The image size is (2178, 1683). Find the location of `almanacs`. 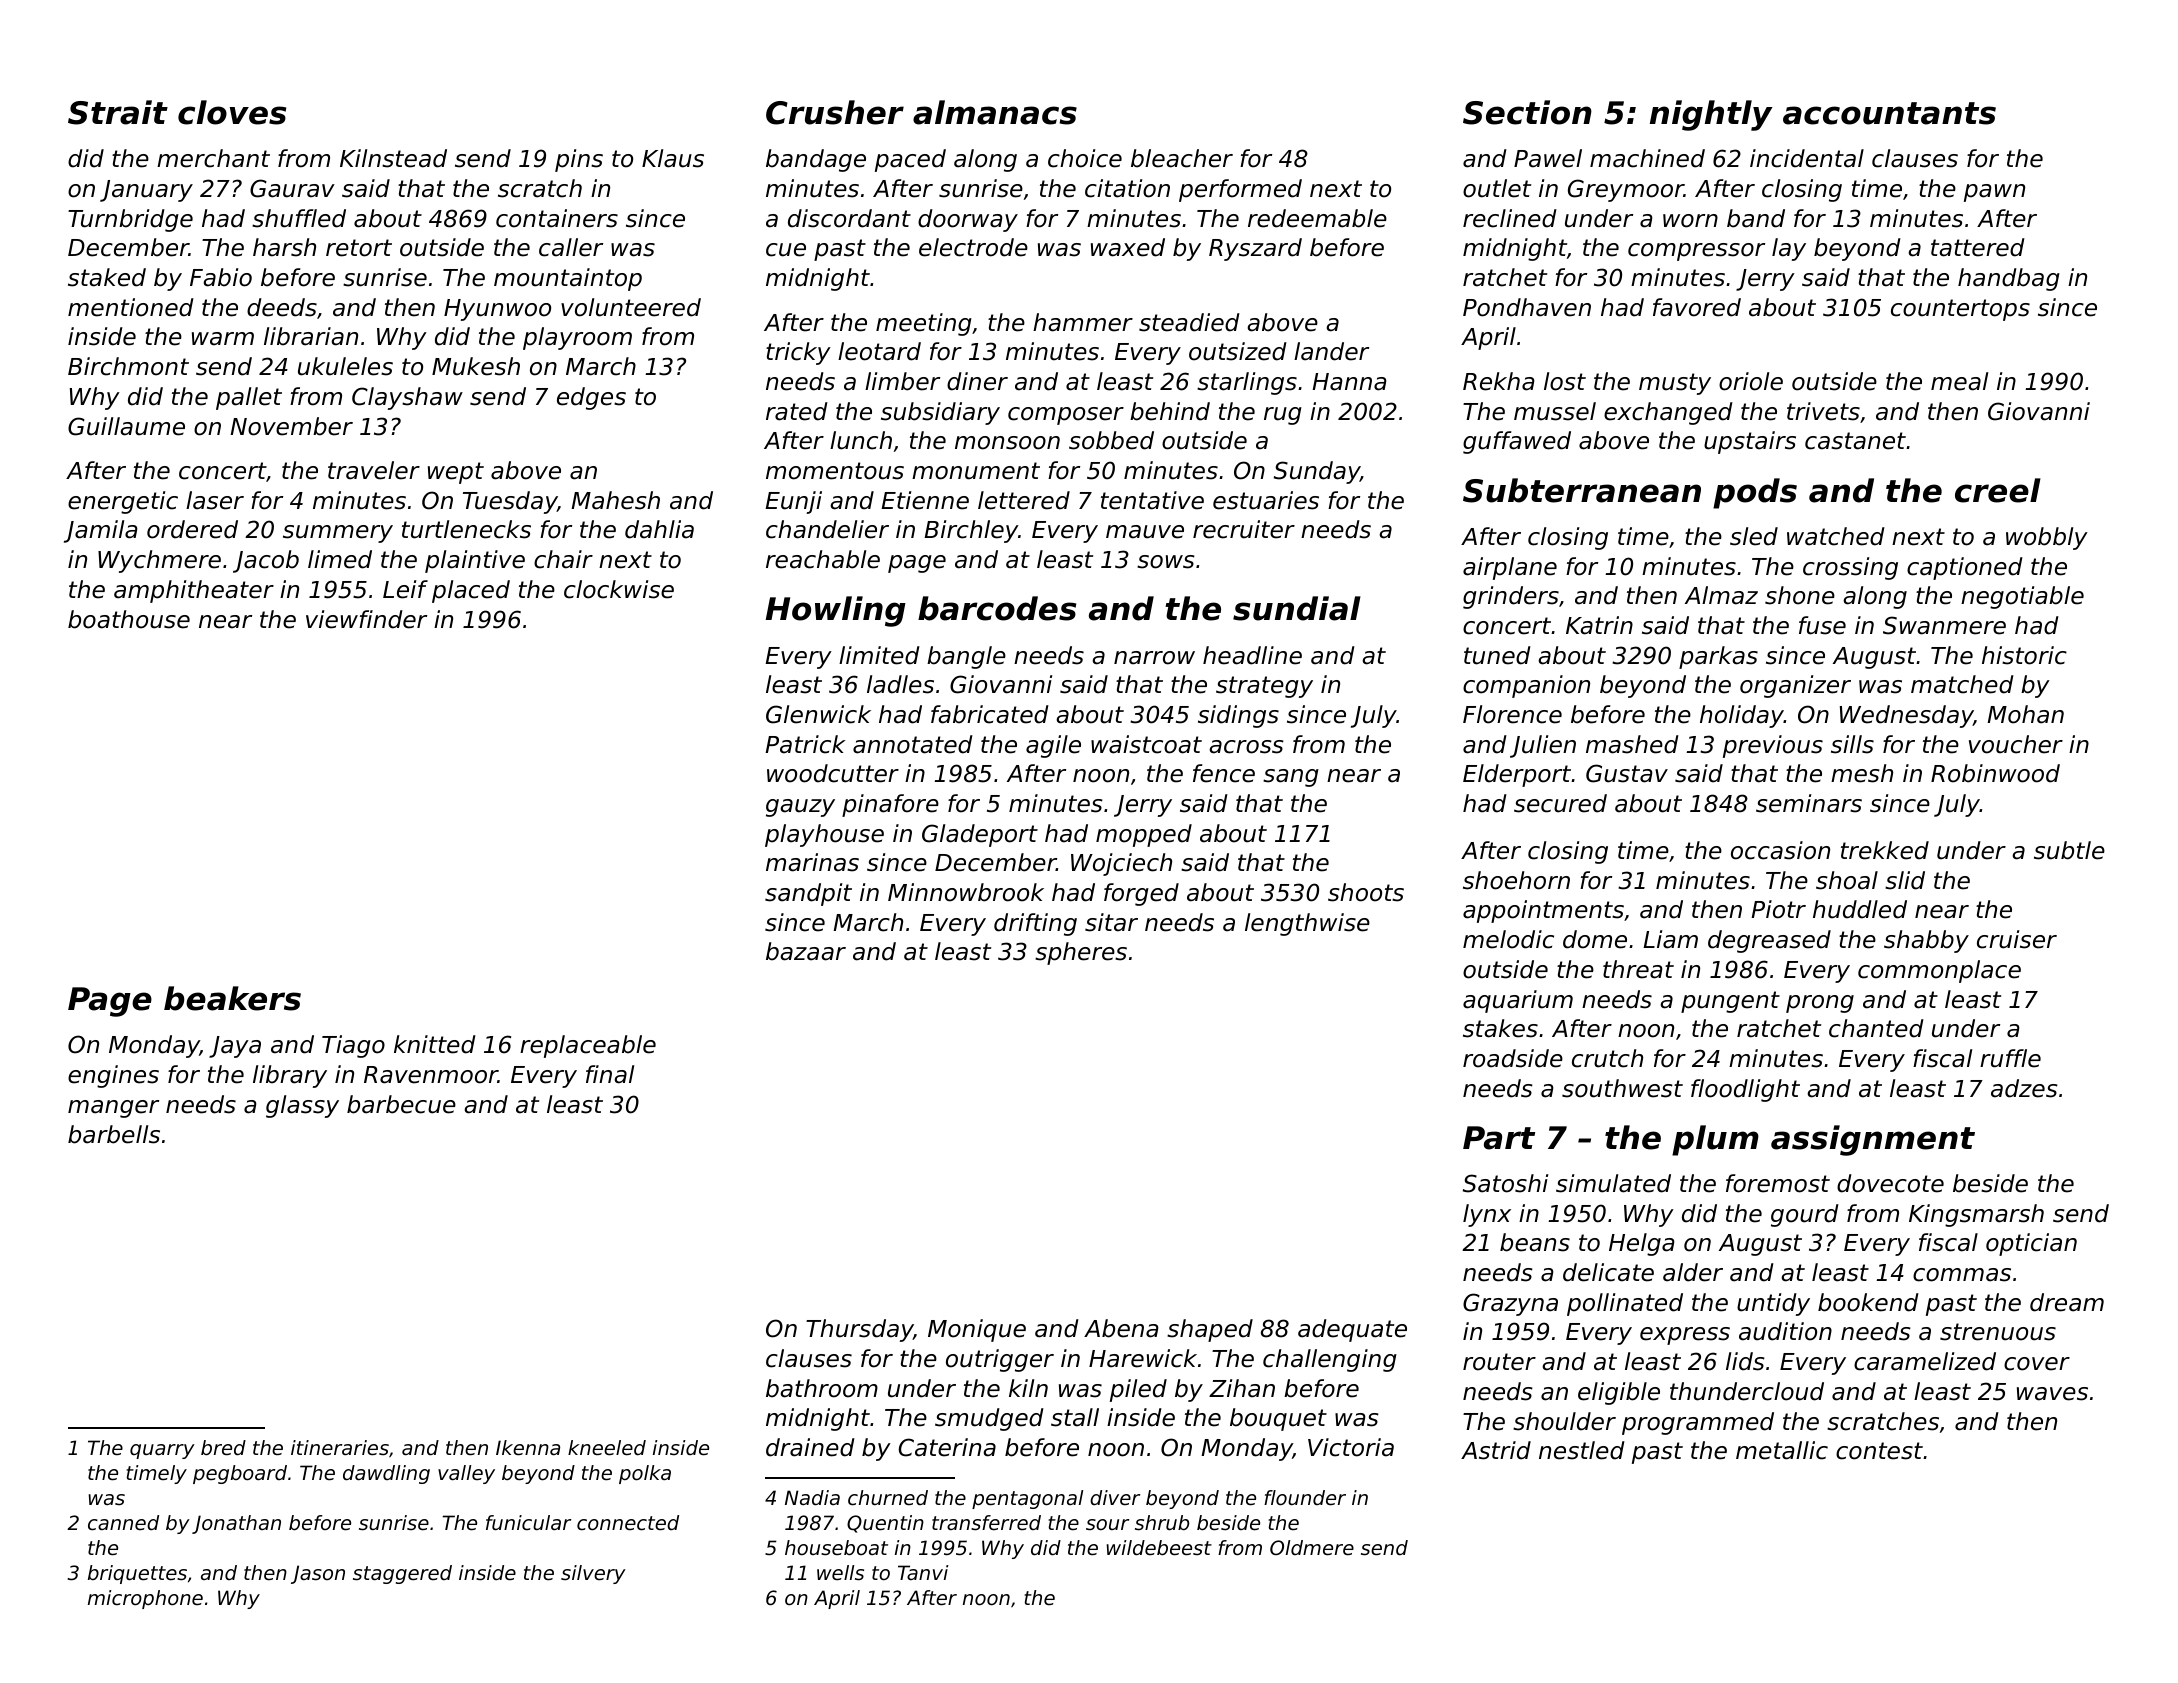

almanacs is located at coordinates (995, 112).
